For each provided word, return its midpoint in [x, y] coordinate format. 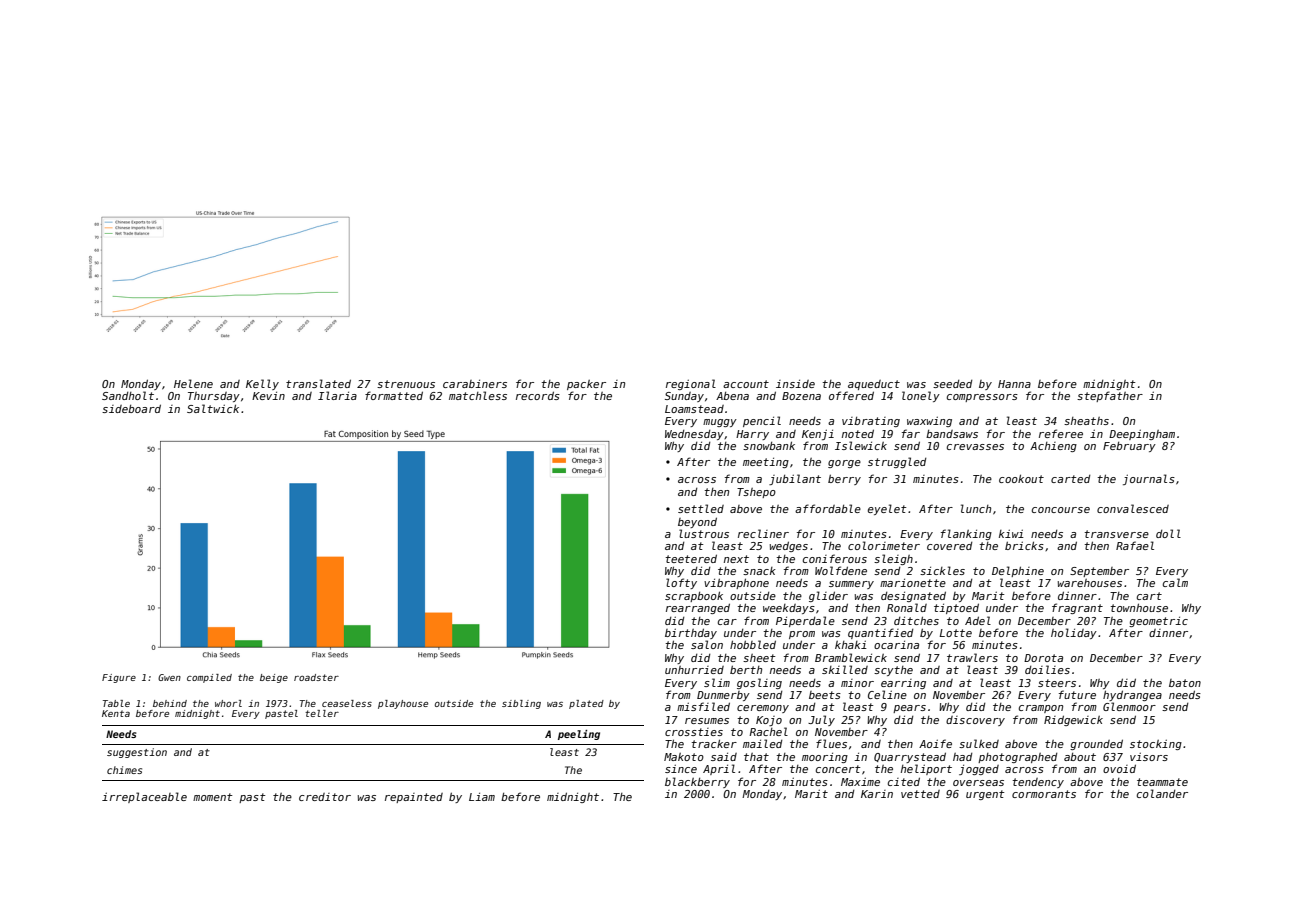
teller [322, 713]
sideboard [131, 408]
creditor [325, 797]
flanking [966, 534]
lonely [921, 396]
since [681, 769]
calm [1175, 582]
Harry [752, 435]
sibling [521, 704]
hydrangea [1132, 695]
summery [851, 585]
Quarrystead [910, 757]
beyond [697, 522]
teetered [691, 558]
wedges [789, 546]
